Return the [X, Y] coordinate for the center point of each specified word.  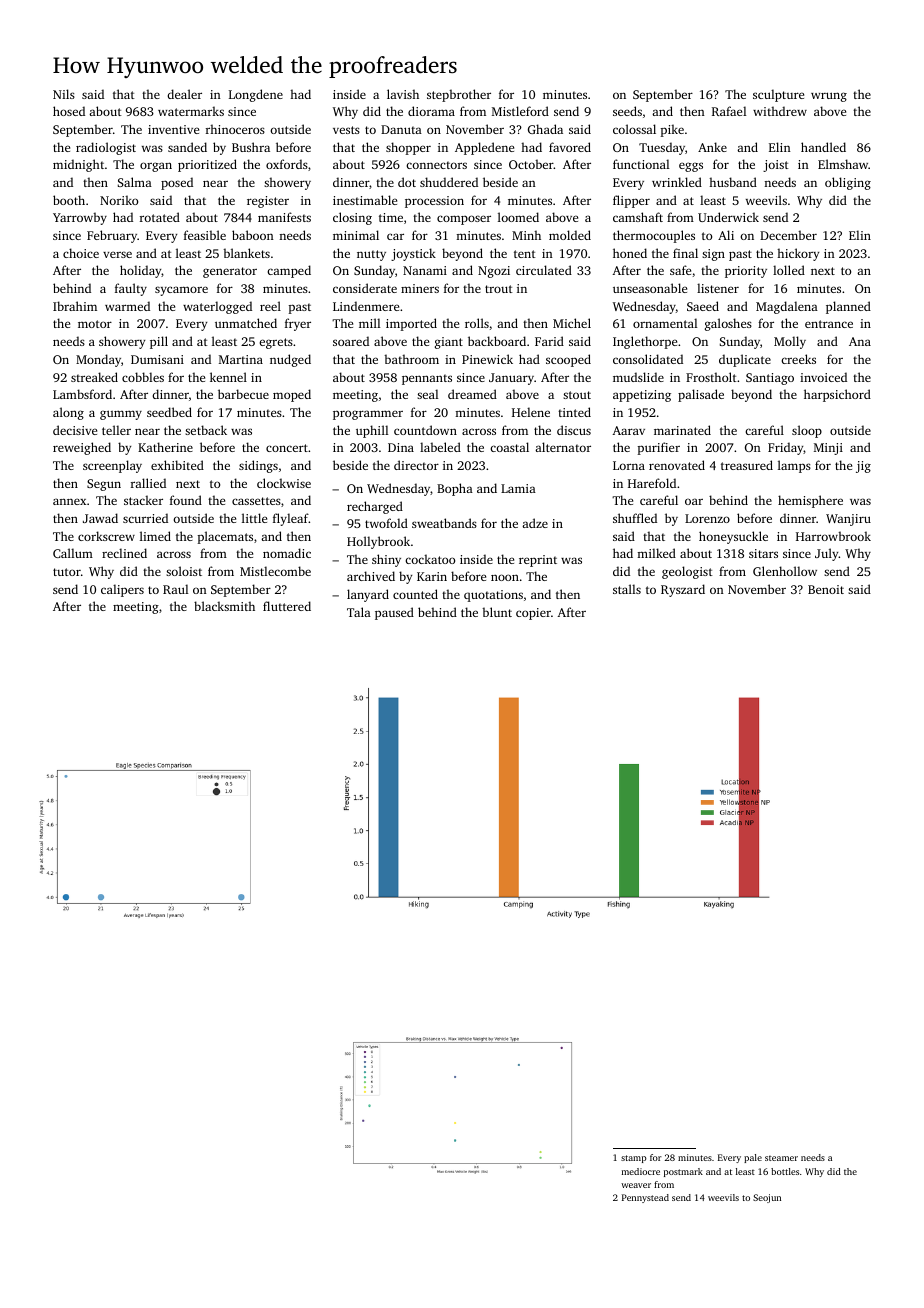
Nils [64, 94]
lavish [403, 94]
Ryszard [683, 590]
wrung [829, 97]
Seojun [767, 1198]
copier [533, 614]
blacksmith [224, 606]
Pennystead [645, 1198]
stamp [634, 1159]
